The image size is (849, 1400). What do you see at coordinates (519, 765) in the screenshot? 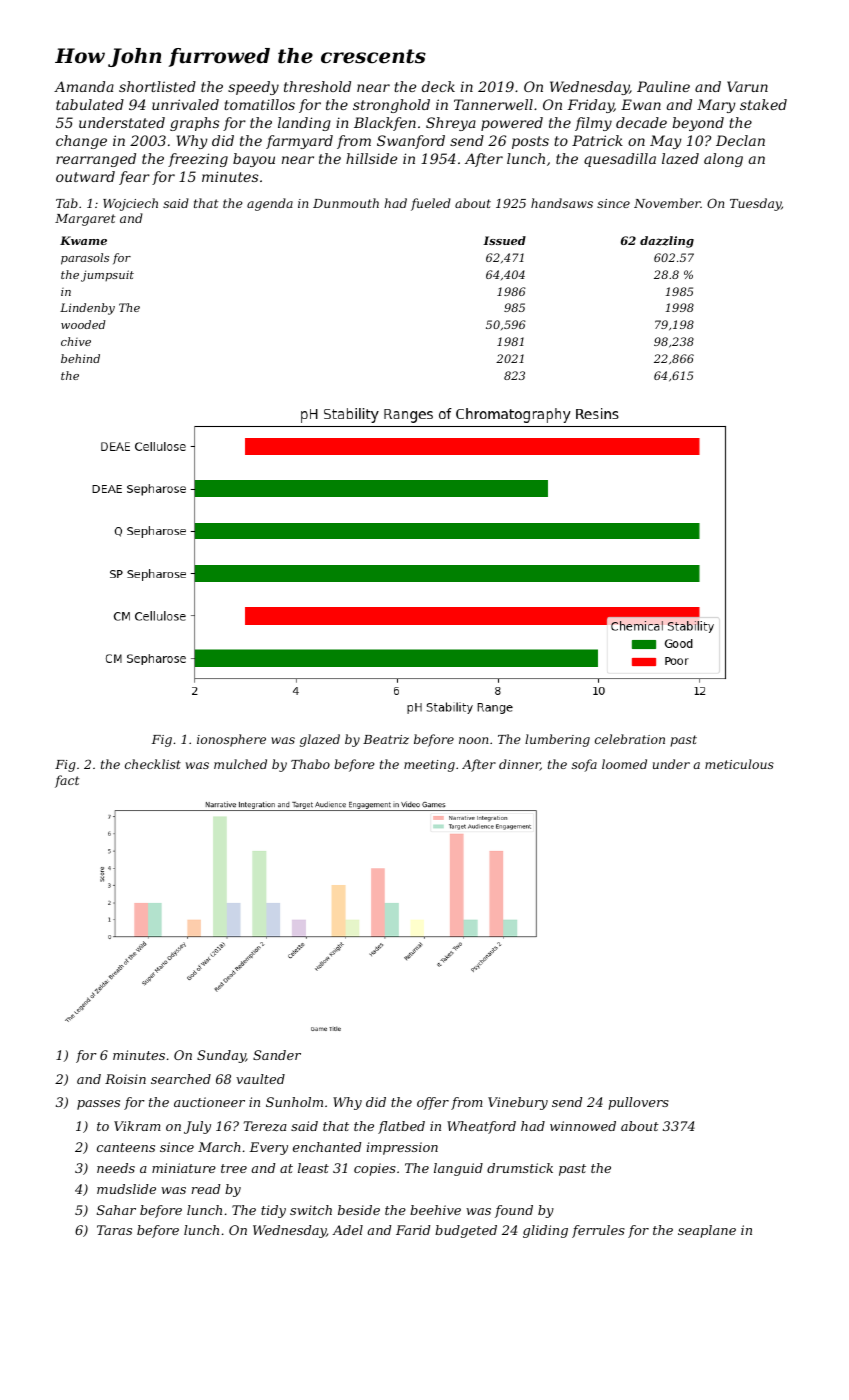
I see `dinner` at bounding box center [519, 765].
